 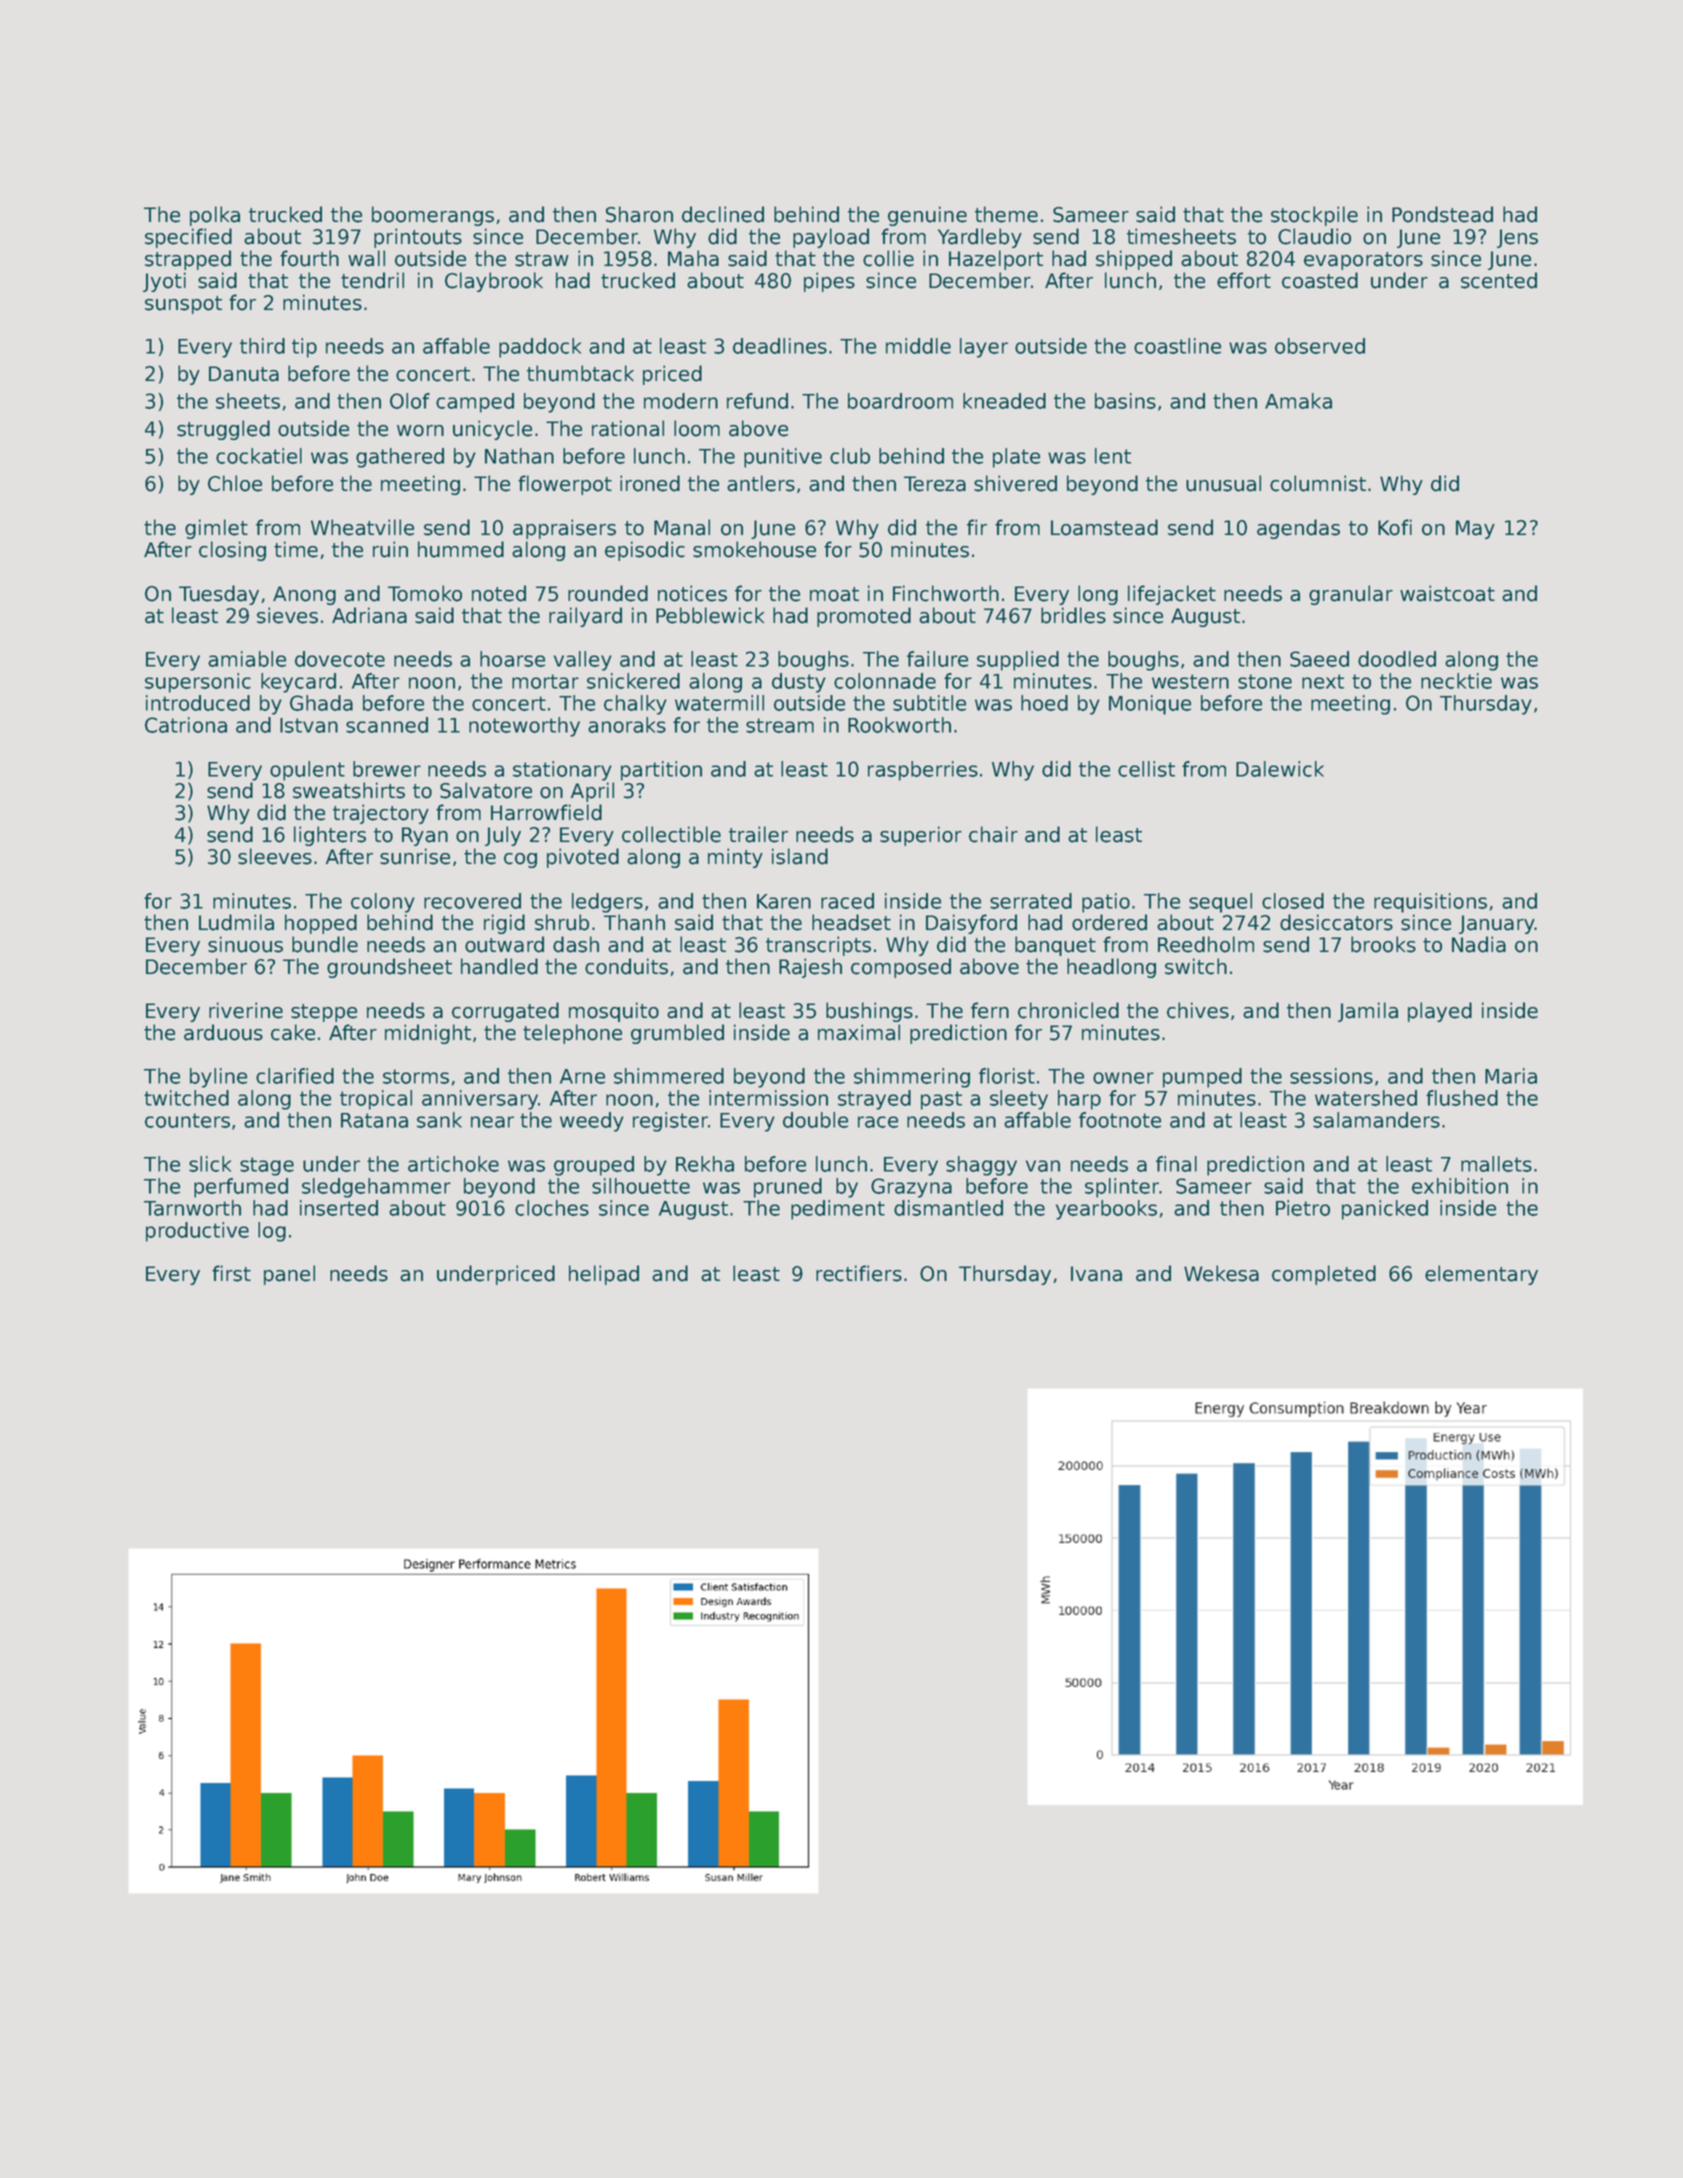 What do you see at coordinates (215, 216) in the screenshot?
I see `polka` at bounding box center [215, 216].
